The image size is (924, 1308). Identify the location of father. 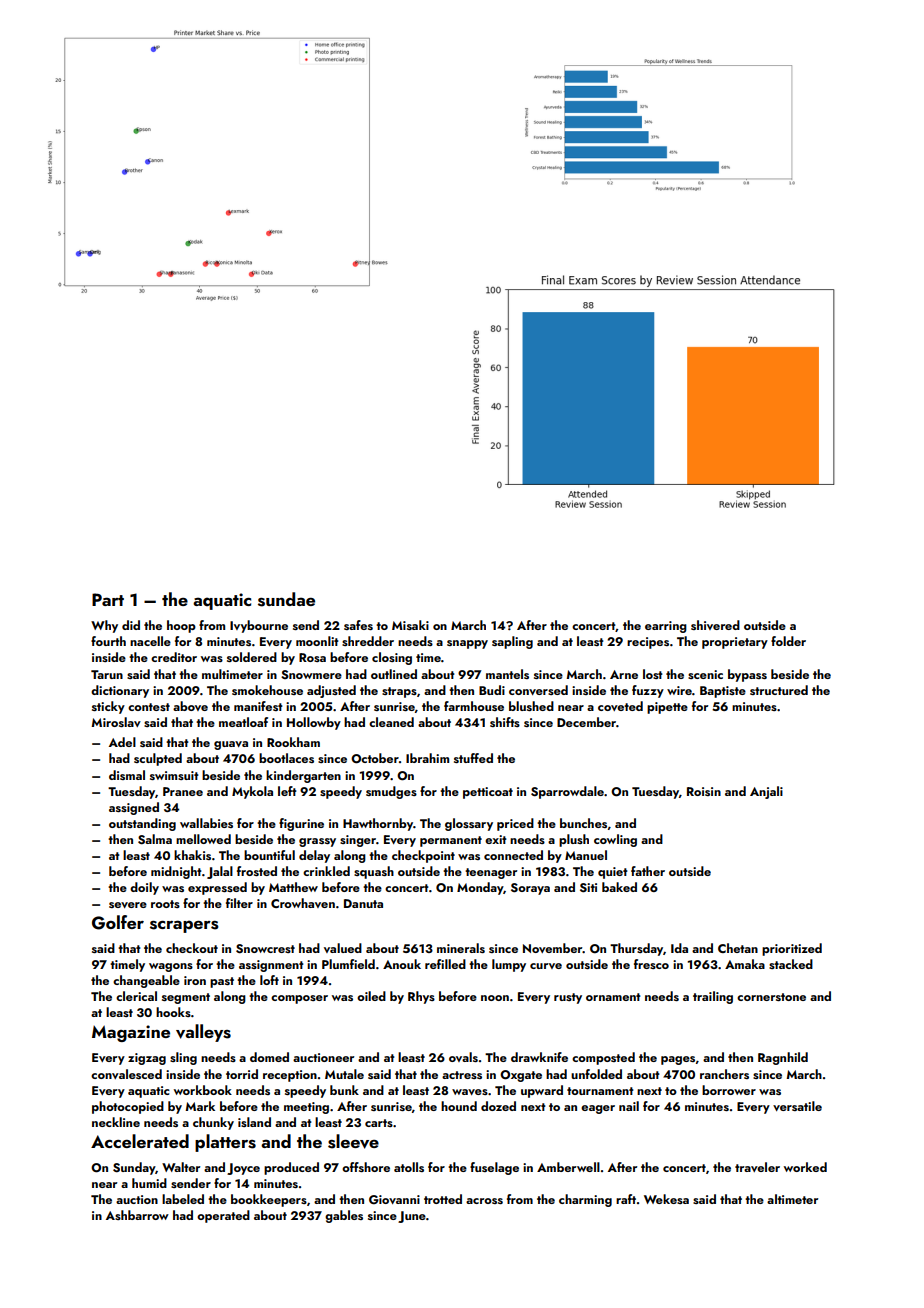
(648, 871).
